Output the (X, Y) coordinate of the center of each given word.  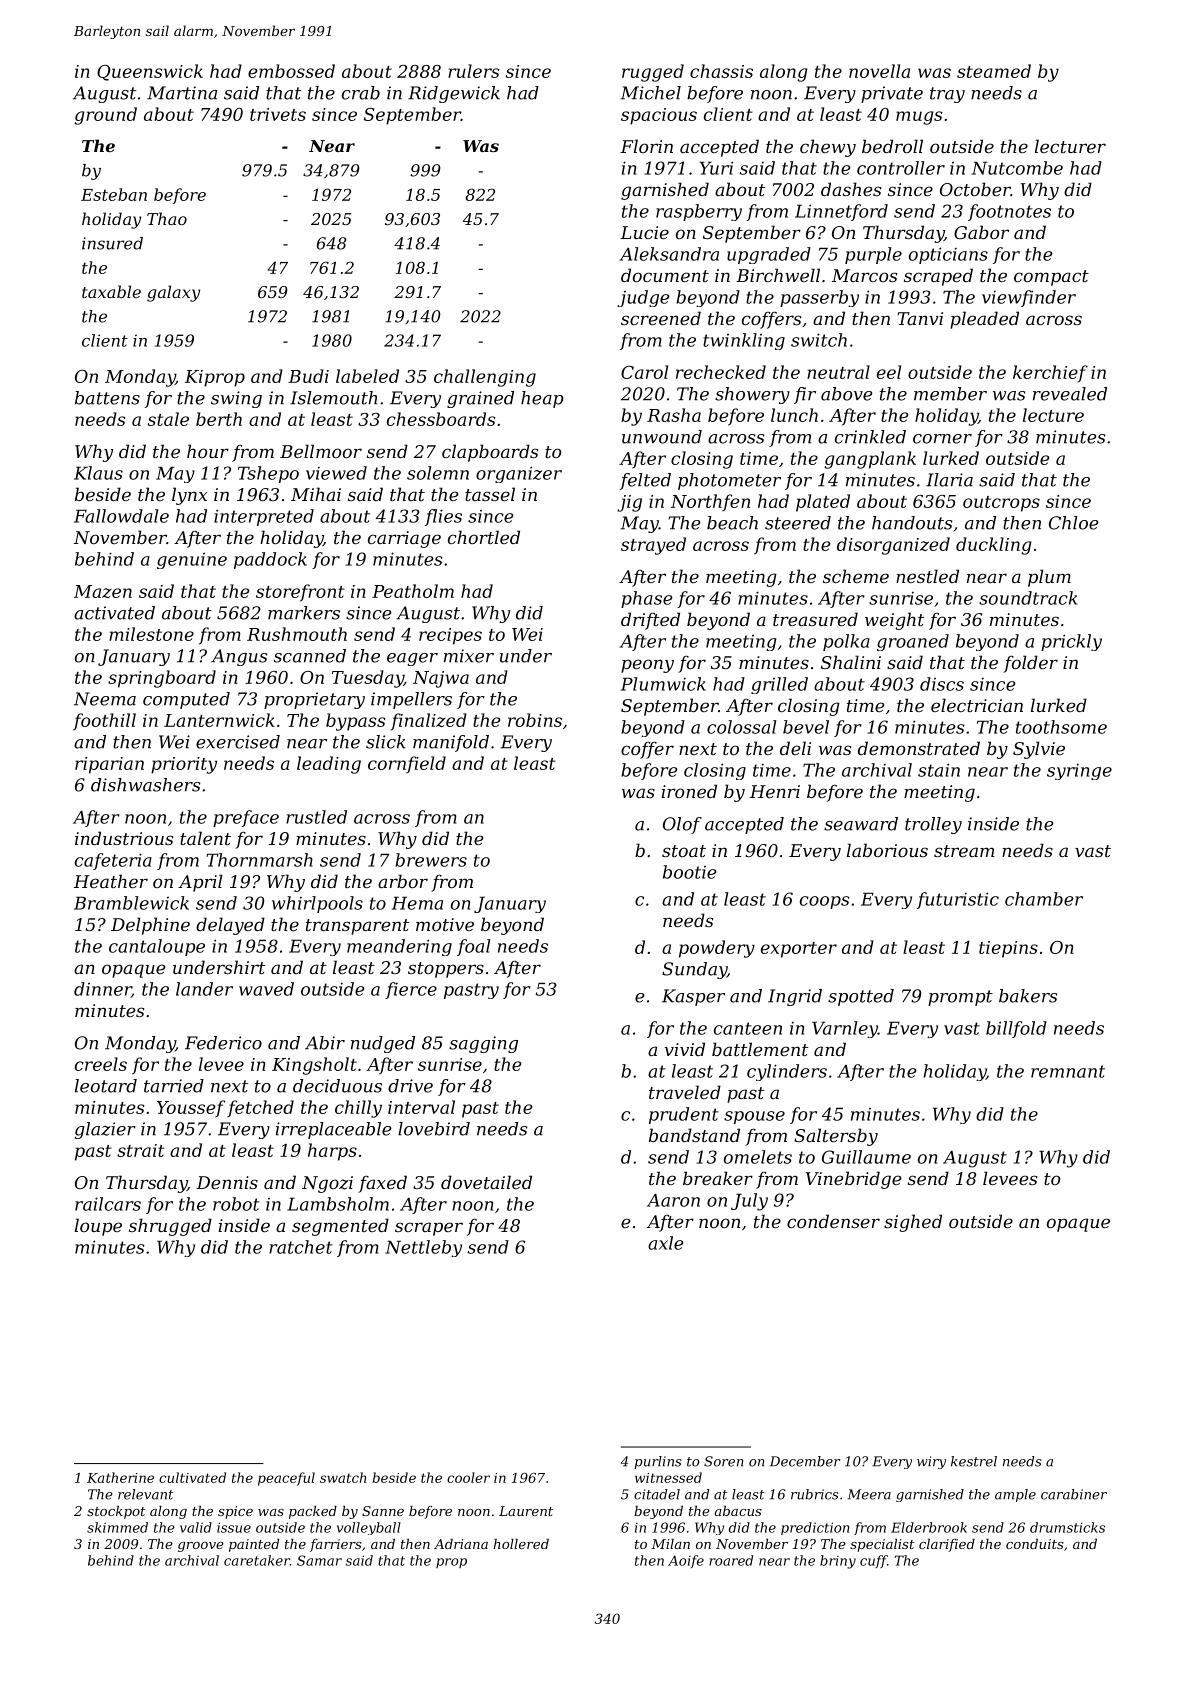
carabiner (1074, 1494)
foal (473, 947)
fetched (260, 1109)
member (950, 394)
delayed (230, 926)
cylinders (787, 1072)
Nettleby (423, 1248)
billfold (1016, 1029)
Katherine (120, 1477)
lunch (794, 415)
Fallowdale (121, 516)
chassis (721, 71)
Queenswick (150, 72)
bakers (1028, 996)
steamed (994, 71)
